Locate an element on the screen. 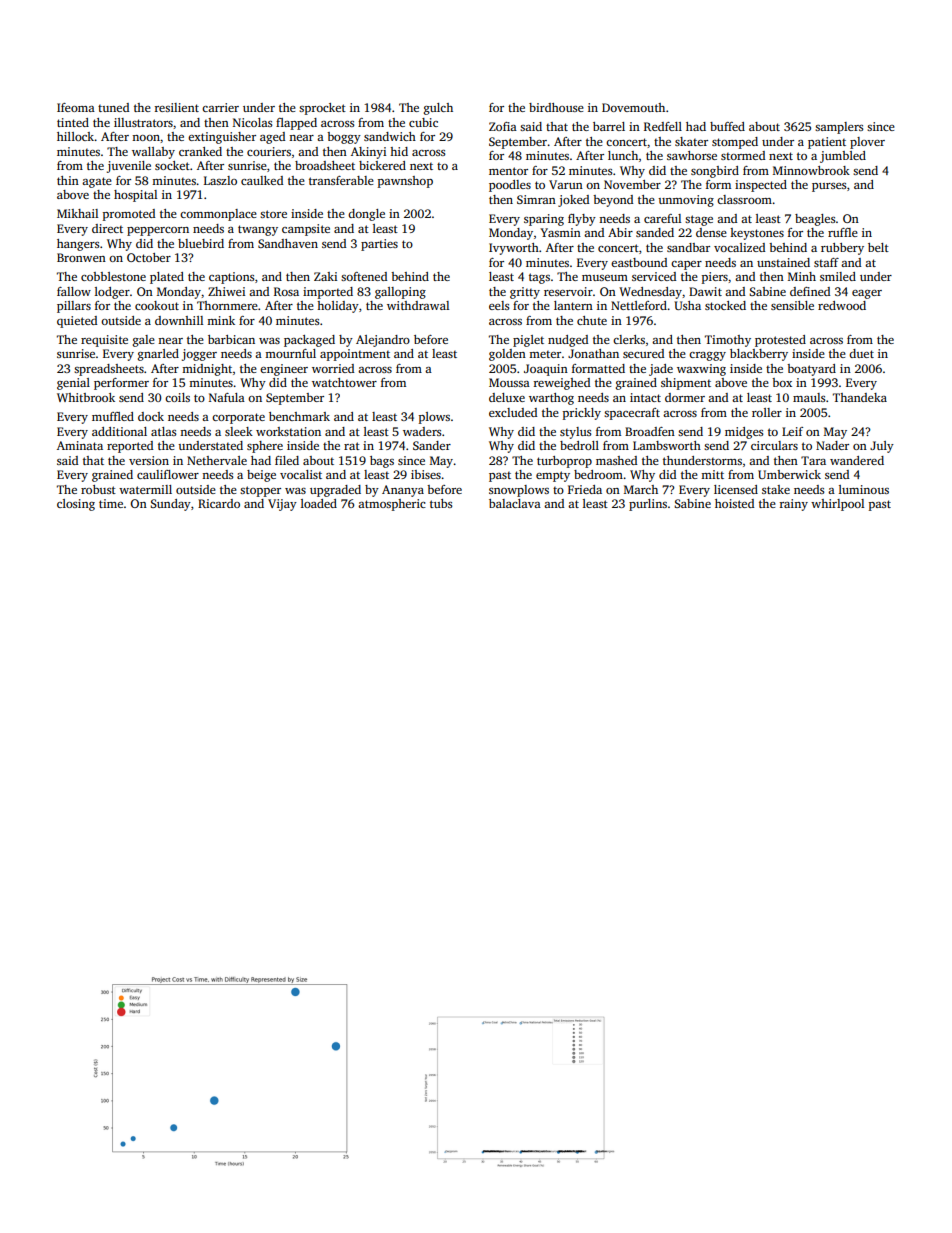  Ricardo is located at coordinates (219, 503).
